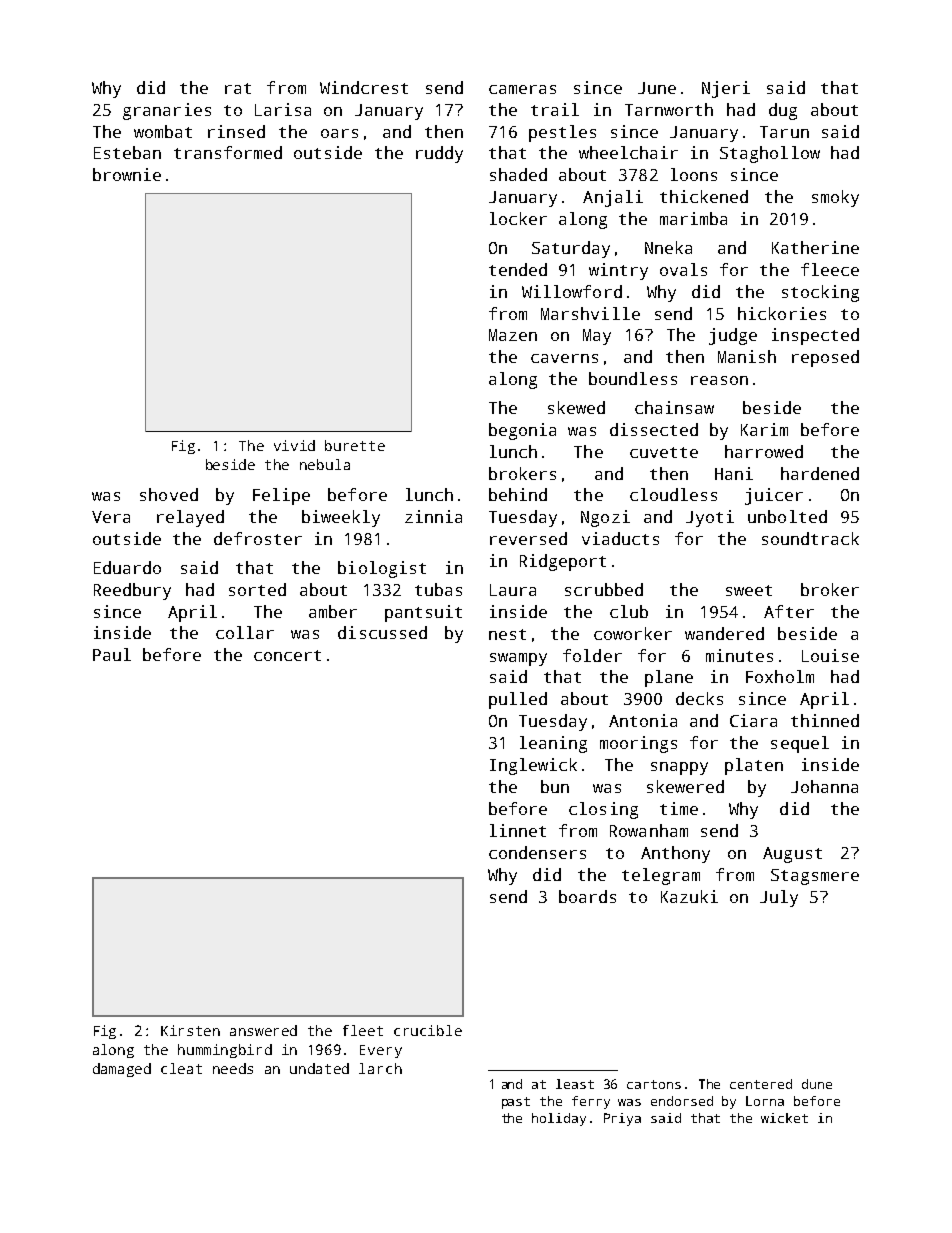 The image size is (952, 1233). I want to click on collar, so click(245, 632).
